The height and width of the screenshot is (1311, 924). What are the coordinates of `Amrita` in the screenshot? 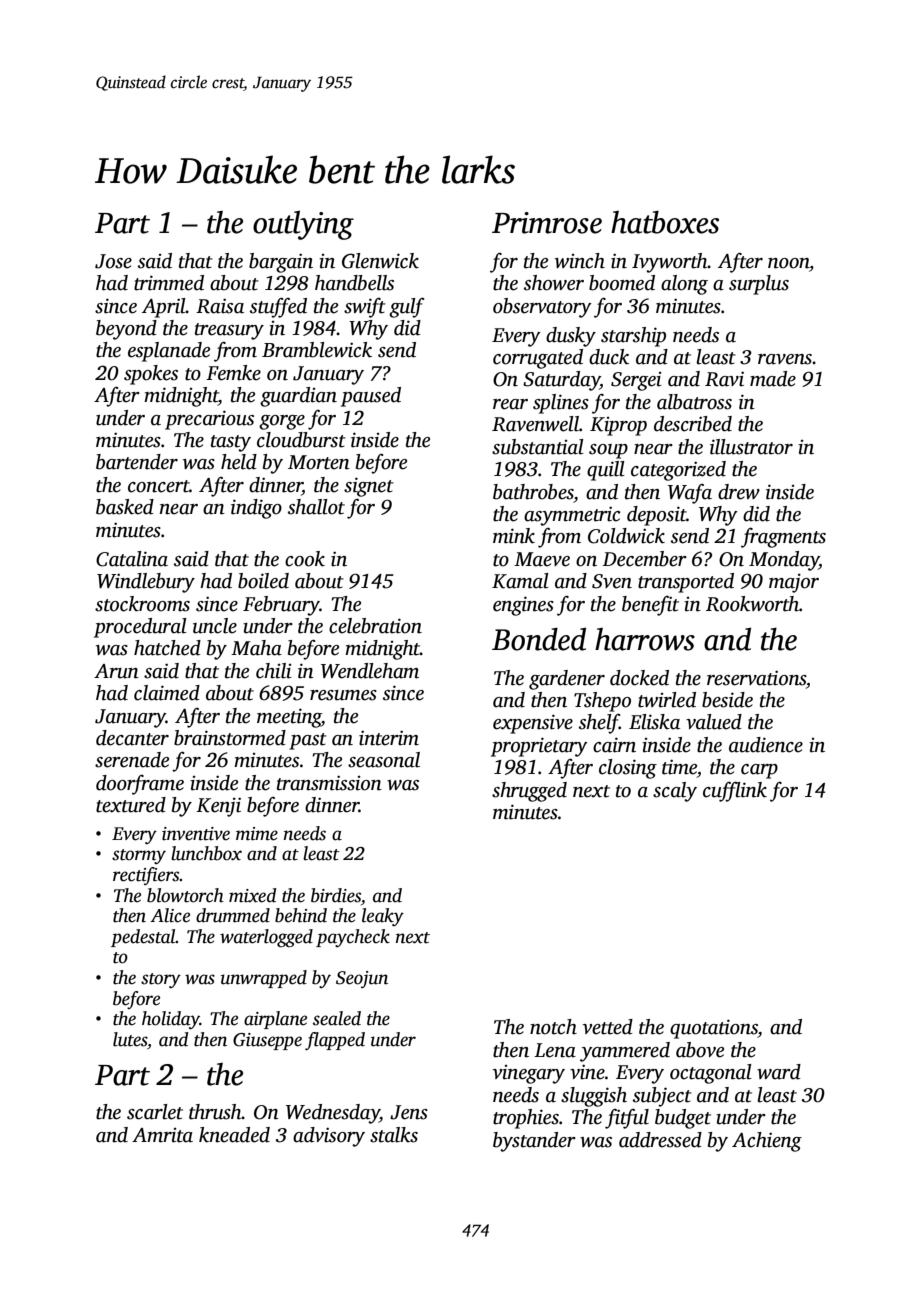 It's located at (162, 1135).
